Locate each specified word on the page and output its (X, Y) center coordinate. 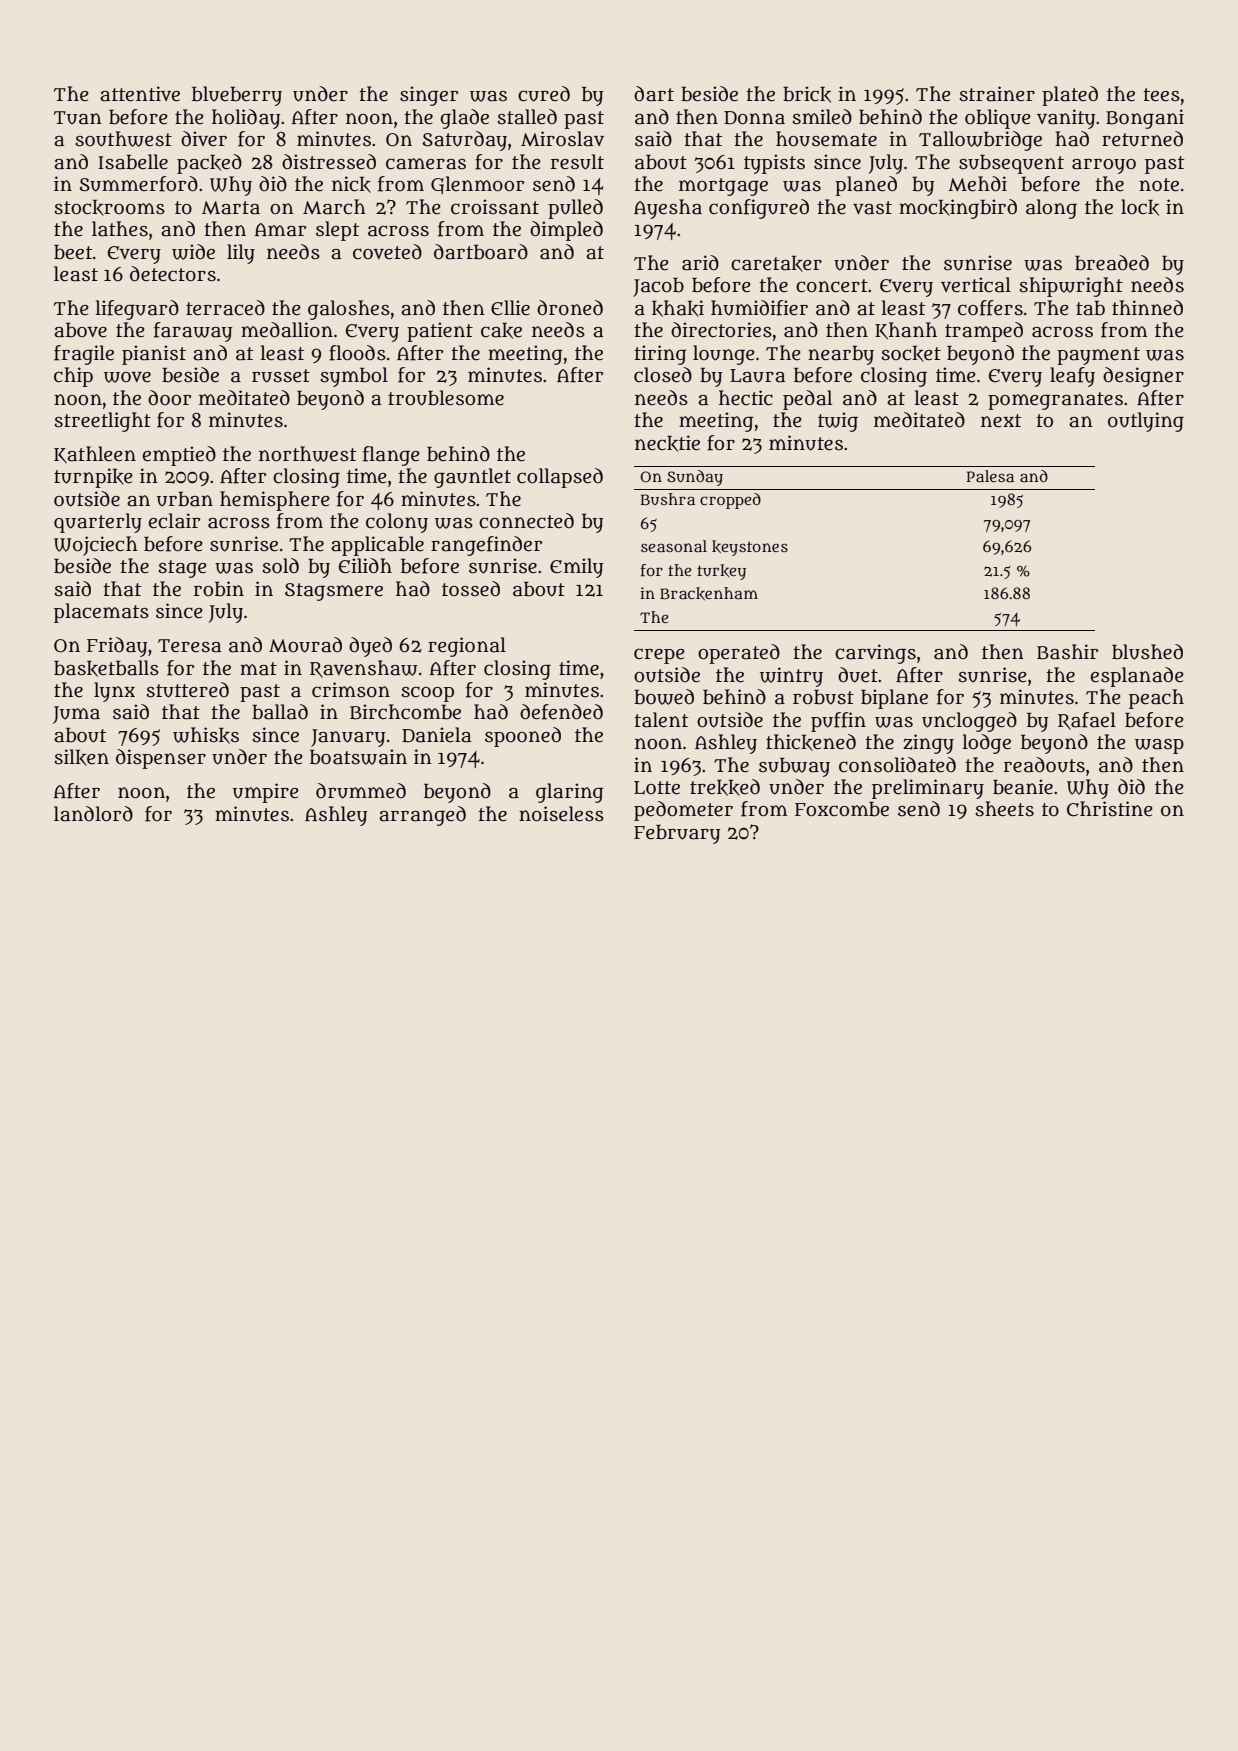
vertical (976, 285)
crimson (351, 690)
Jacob (658, 287)
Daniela (436, 735)
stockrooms (109, 208)
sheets (1004, 809)
